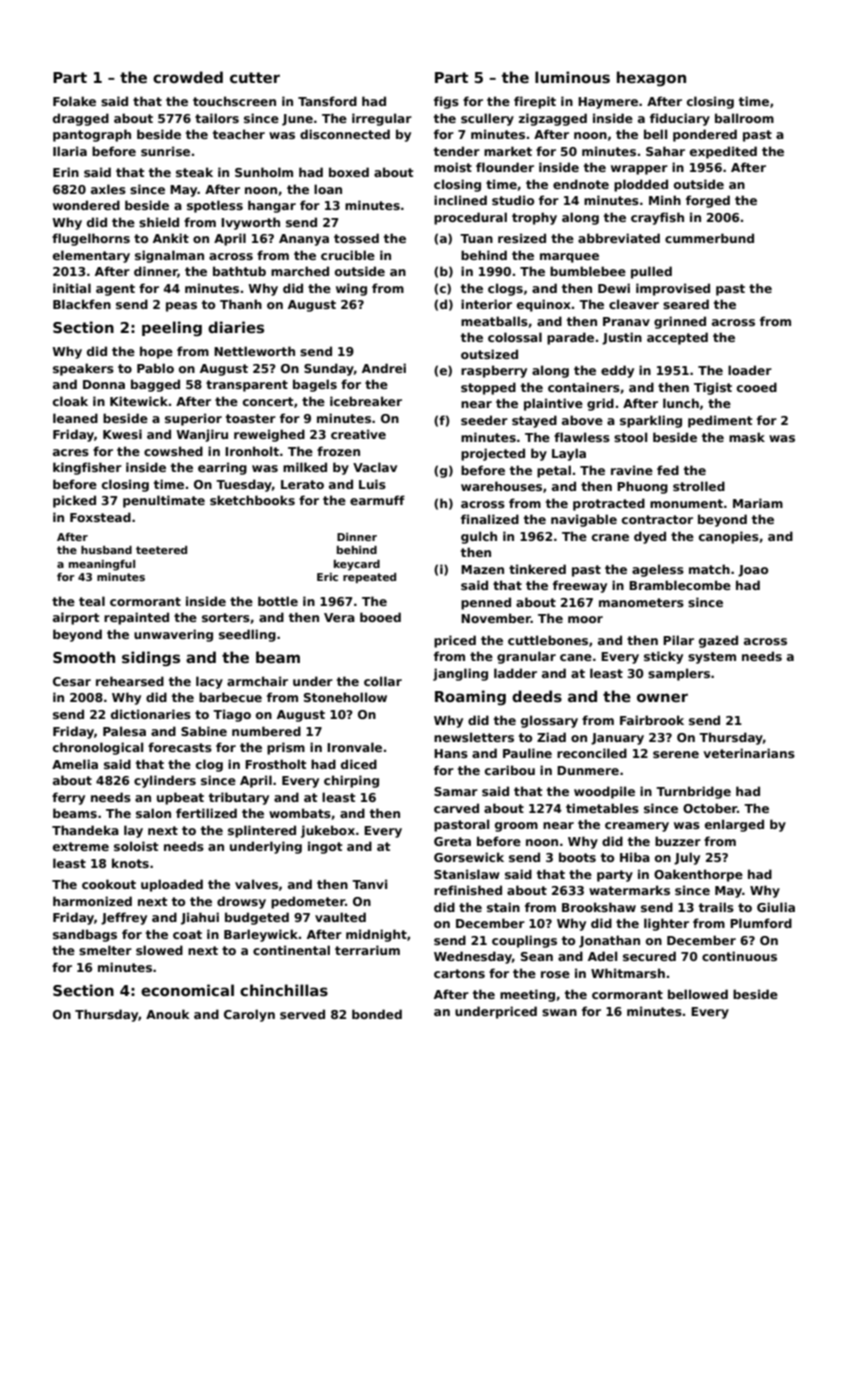 This page has width=849, height=1400. I want to click on hexagon, so click(651, 78).
